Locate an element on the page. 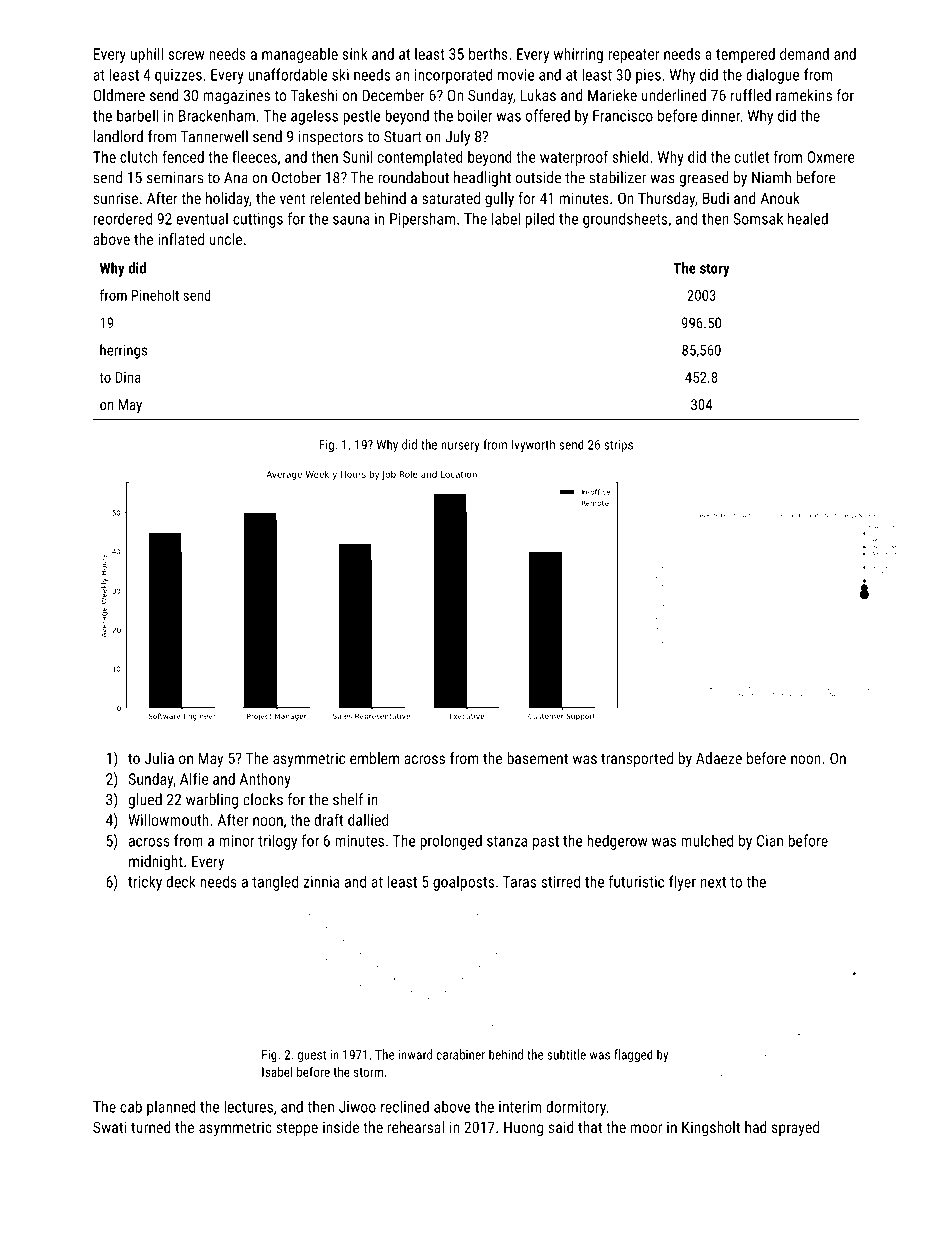 This image has width=952, height=1233. Ivyworth is located at coordinates (533, 446).
